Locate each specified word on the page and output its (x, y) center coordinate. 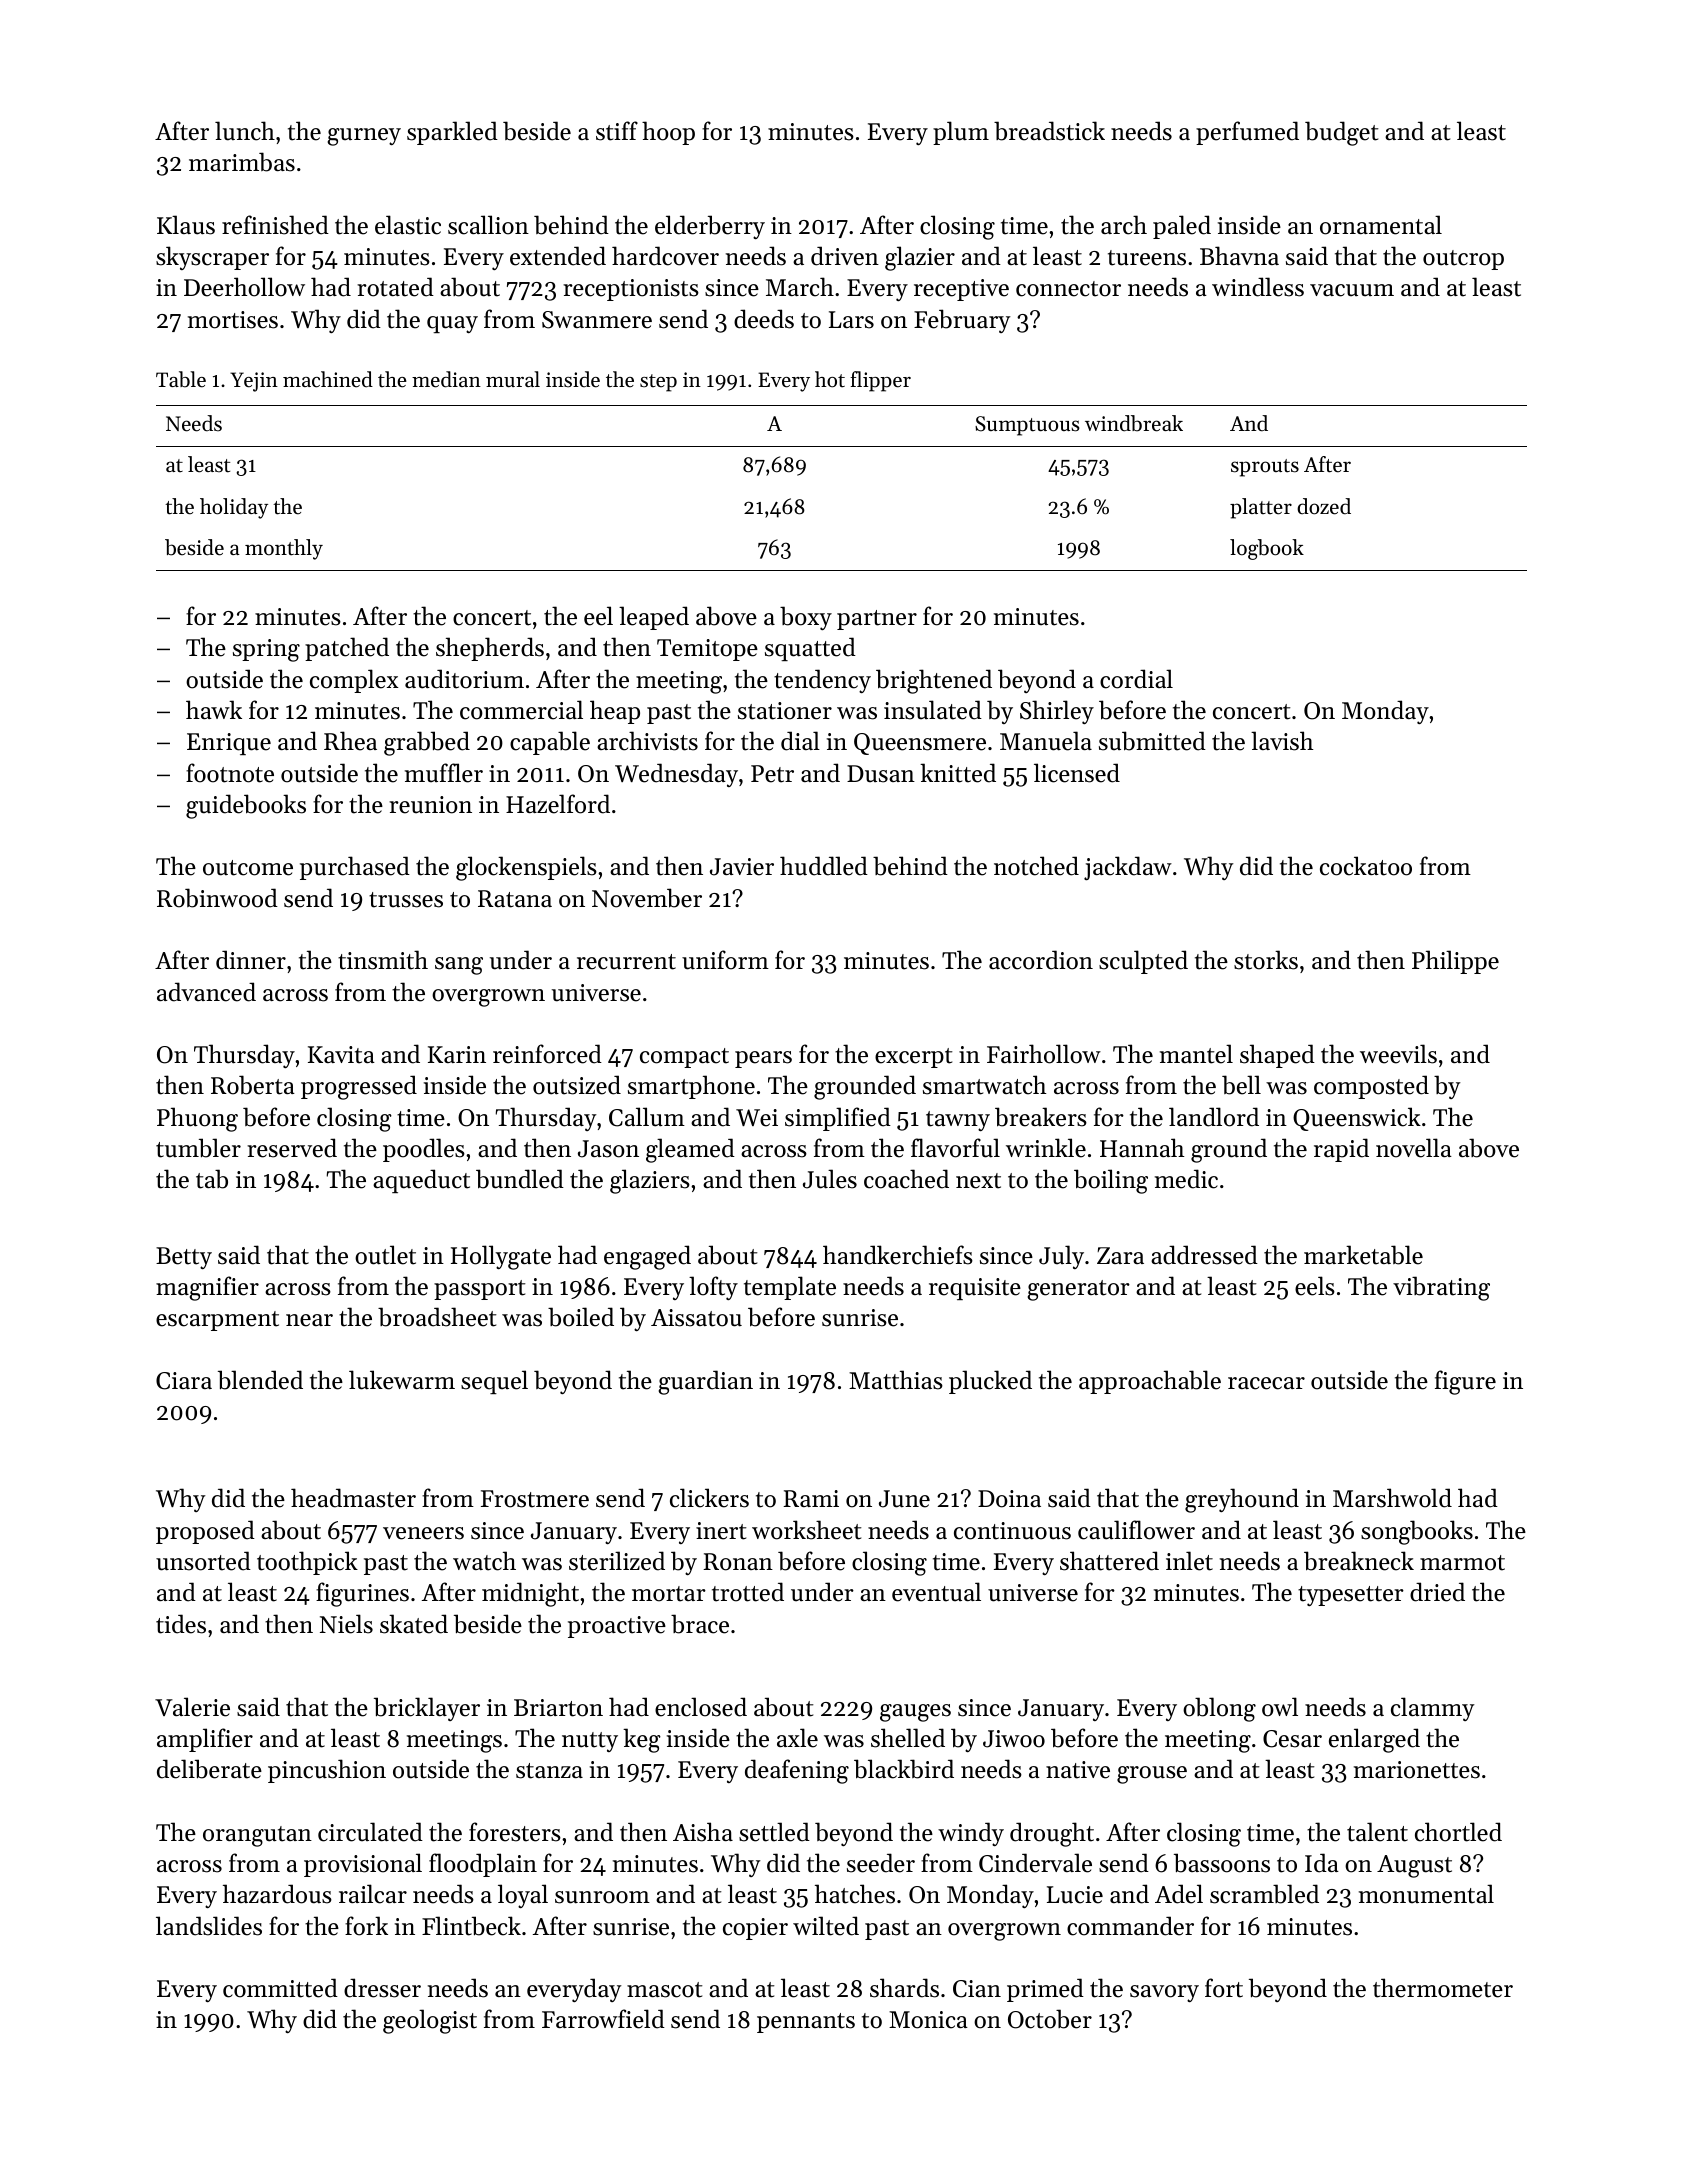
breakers (1041, 1117)
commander (1130, 1926)
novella (1414, 1148)
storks (1266, 960)
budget (1341, 133)
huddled (824, 866)
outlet (385, 1255)
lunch (245, 131)
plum (961, 133)
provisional (363, 1865)
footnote (230, 773)
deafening (797, 1771)
